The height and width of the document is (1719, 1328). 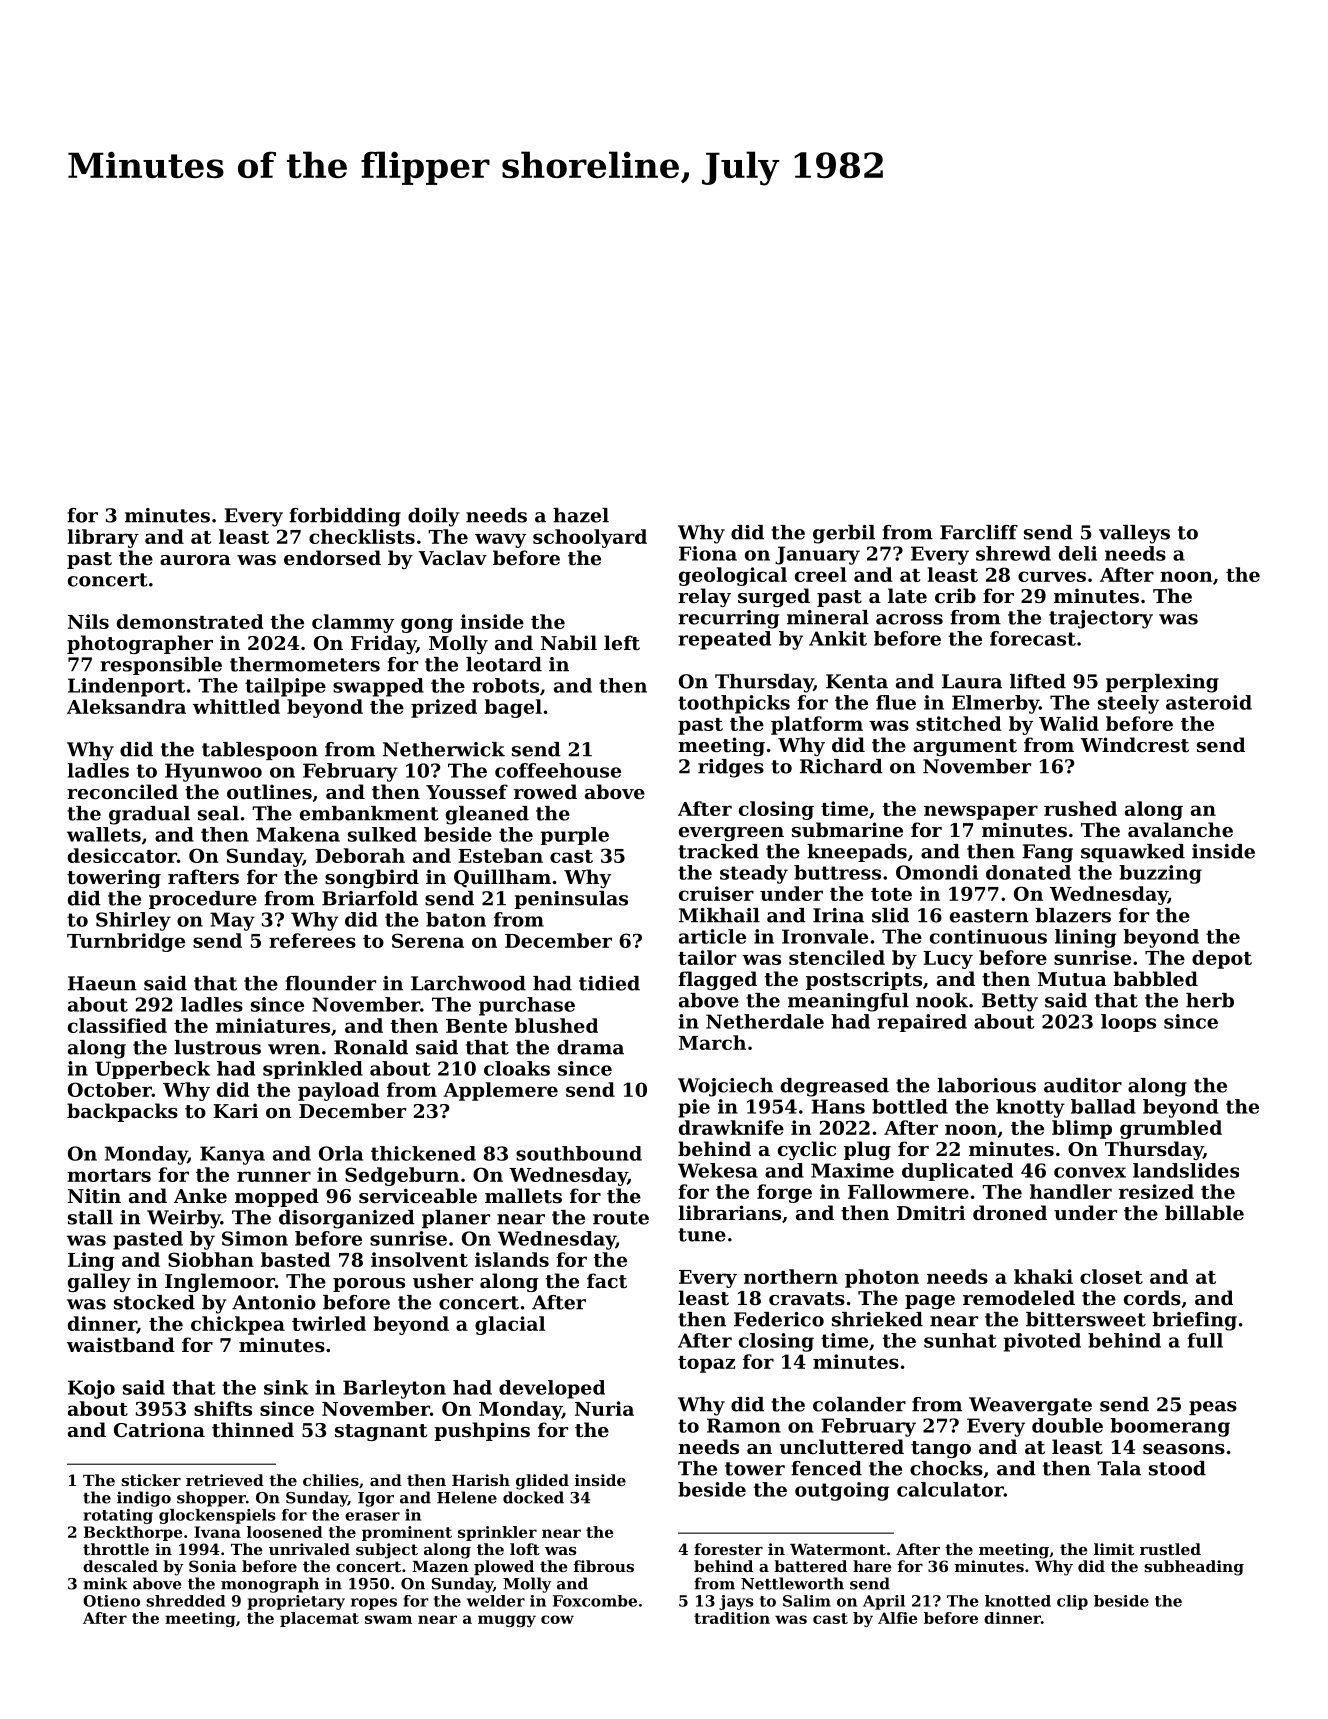 What do you see at coordinates (232, 921) in the document?
I see `May` at bounding box center [232, 921].
